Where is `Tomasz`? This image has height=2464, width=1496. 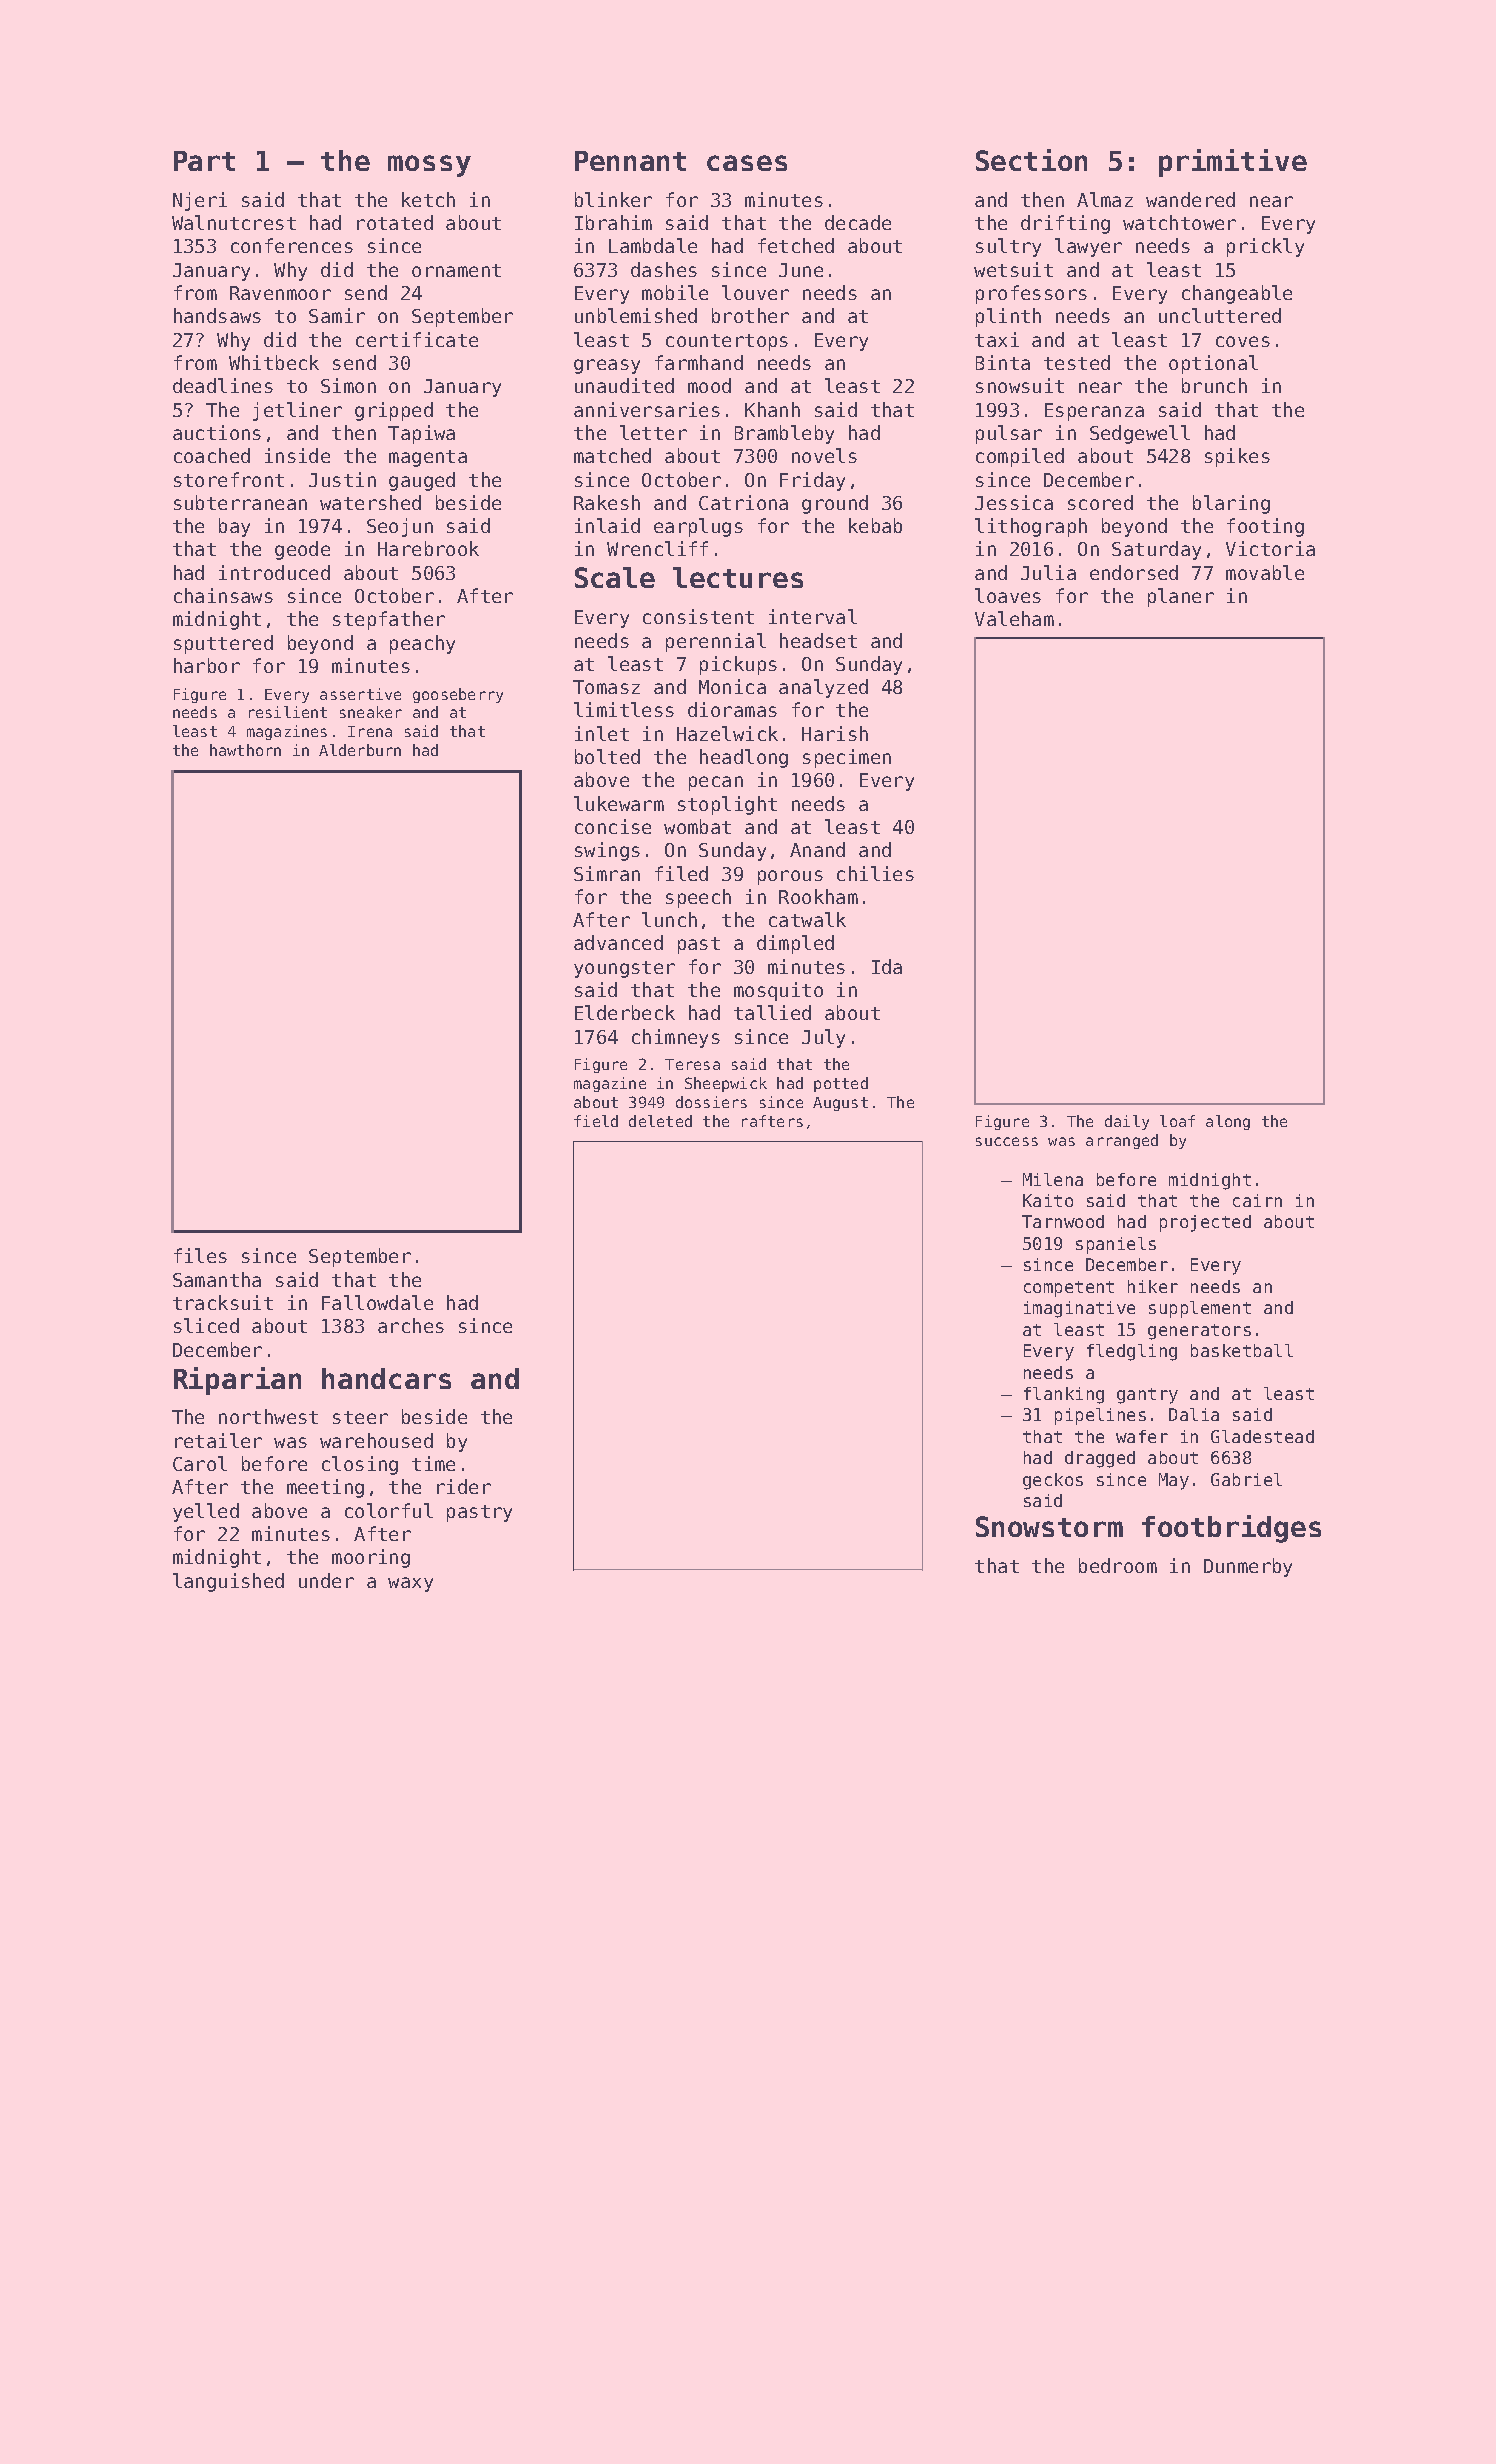
Tomasz is located at coordinates (606, 687).
